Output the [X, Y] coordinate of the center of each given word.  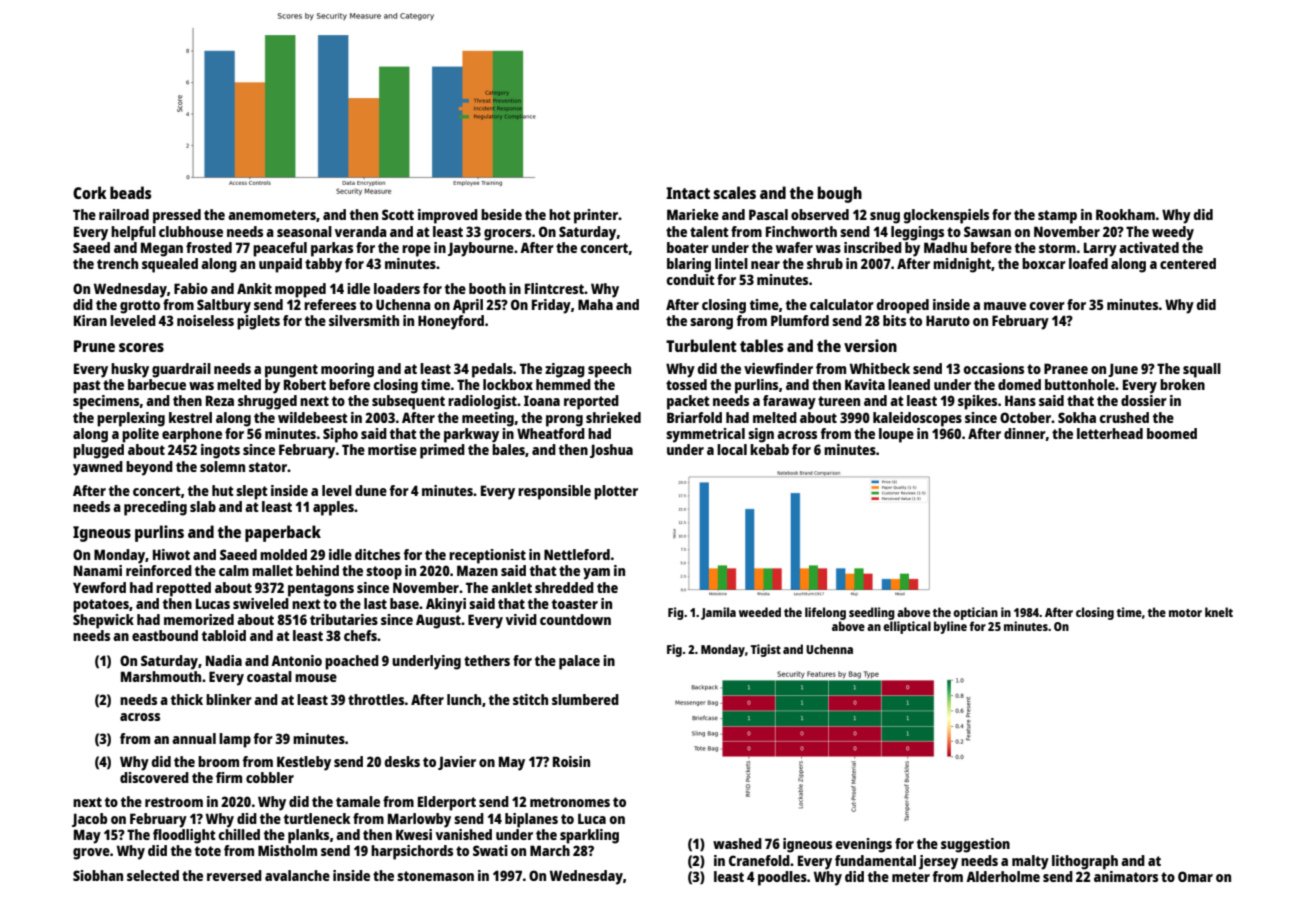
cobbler [270, 777]
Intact [688, 193]
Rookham [1125, 214]
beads [131, 192]
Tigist [766, 650]
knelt [1219, 612]
